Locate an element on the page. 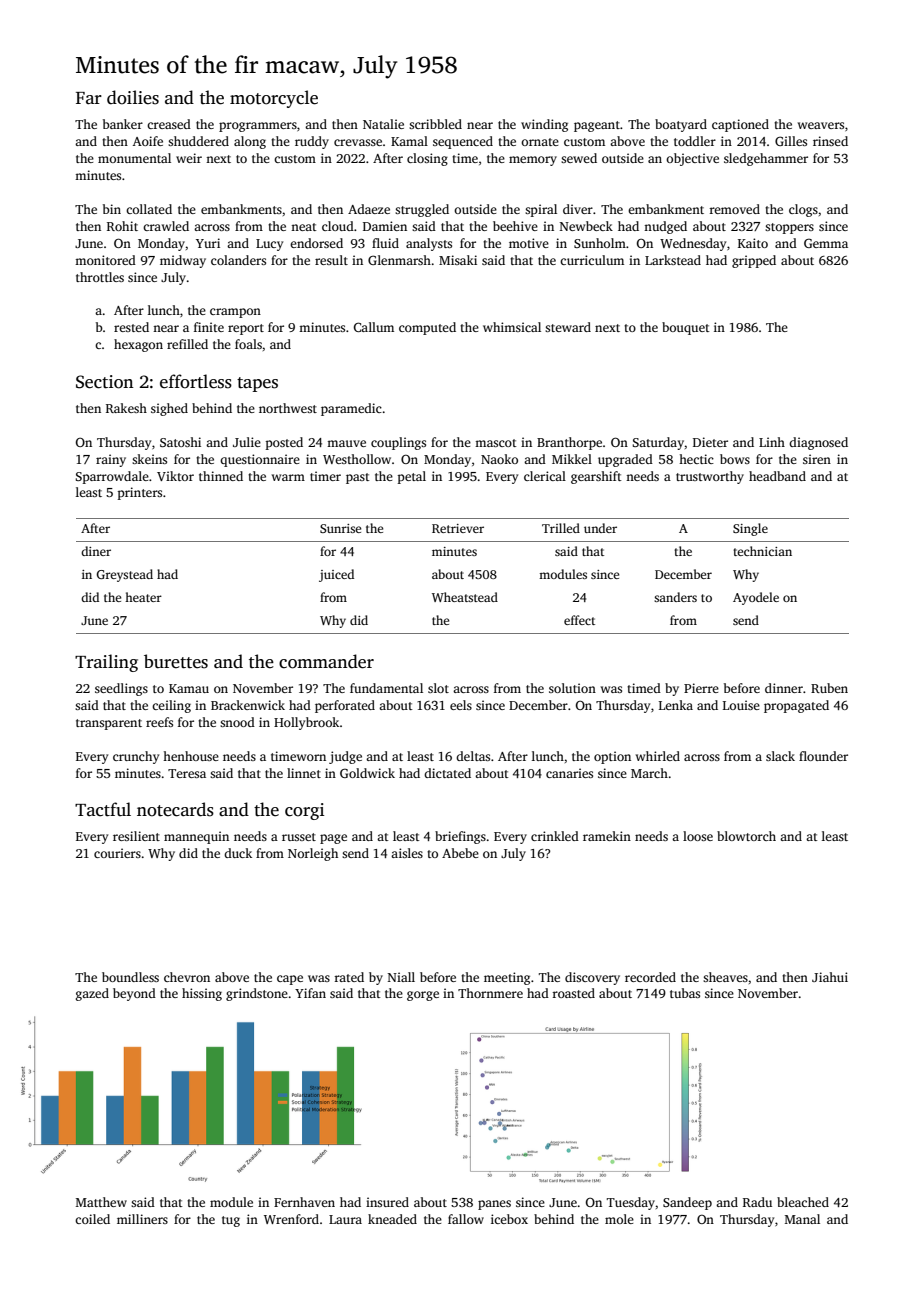 This document has height=1308, width=924. rainy is located at coordinates (111, 460).
